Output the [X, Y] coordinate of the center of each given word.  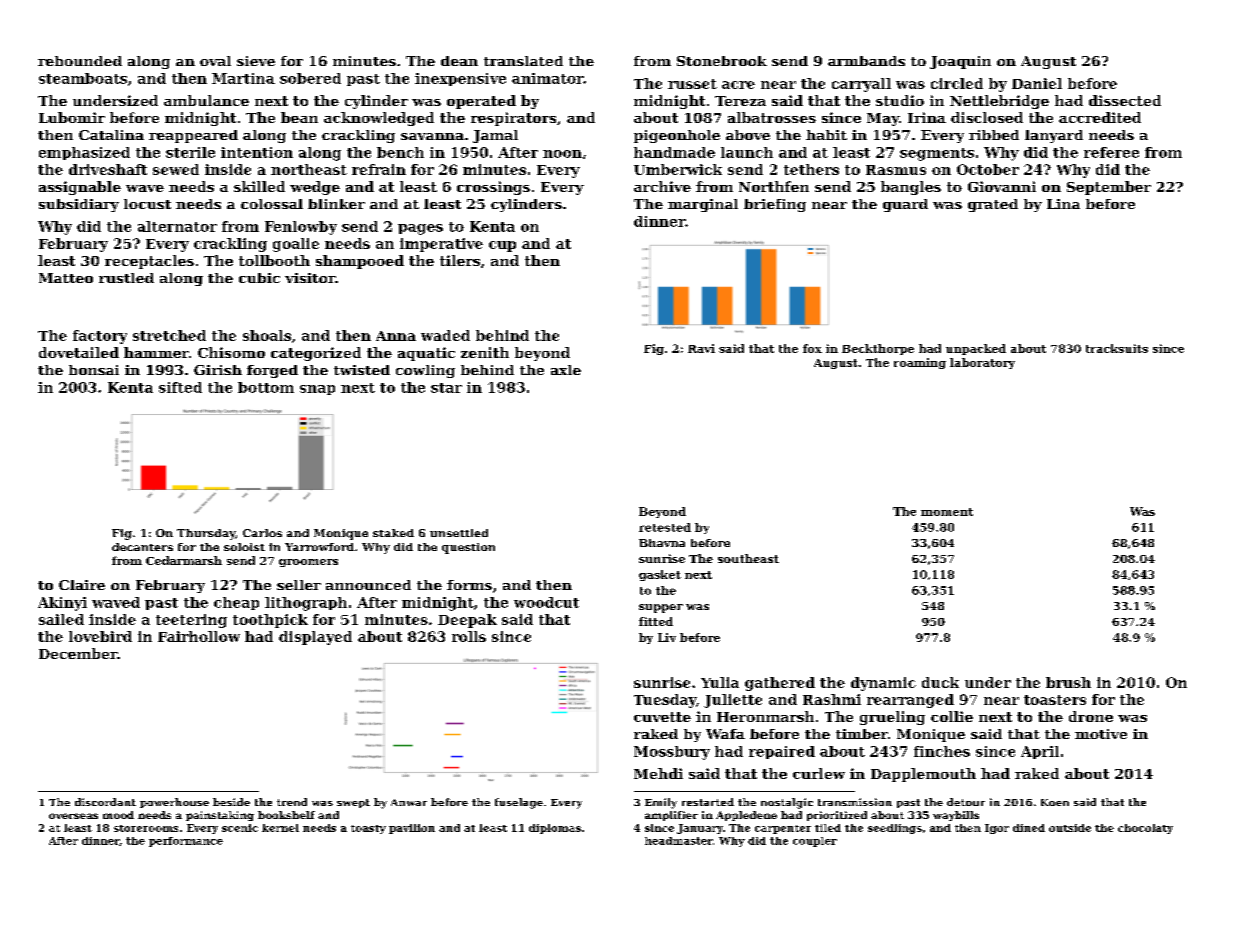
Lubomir [72, 117]
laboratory [982, 363]
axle [566, 370]
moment [947, 512]
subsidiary [79, 205]
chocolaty [1145, 829]
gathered [780, 684]
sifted [180, 387]
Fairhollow [199, 636]
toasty [368, 829]
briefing [775, 205]
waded [445, 335]
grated [993, 205]
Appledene [746, 816]
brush [1068, 682]
